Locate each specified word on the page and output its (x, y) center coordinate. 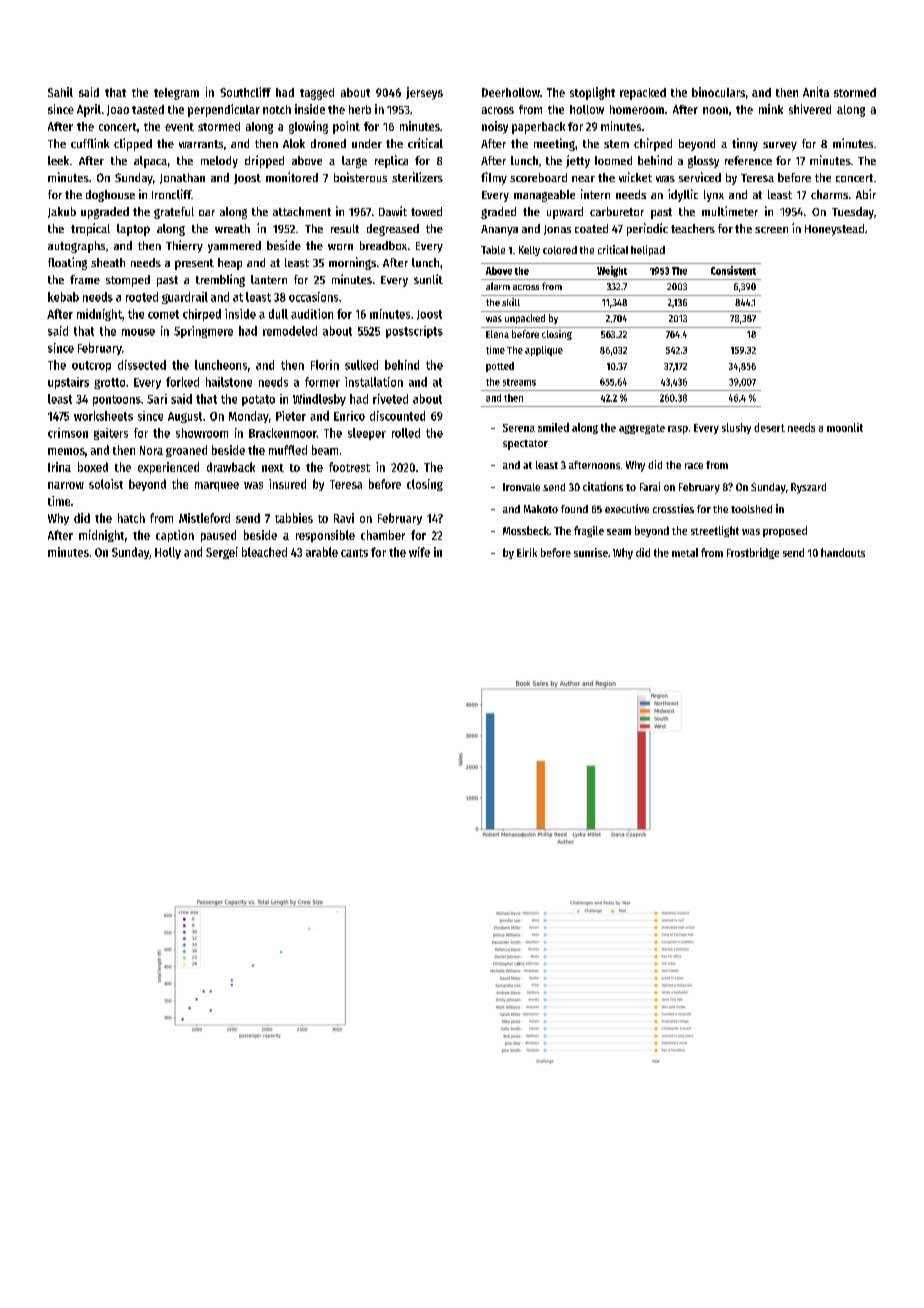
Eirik (527, 552)
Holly (168, 553)
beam (325, 450)
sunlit (428, 279)
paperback (538, 128)
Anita (816, 92)
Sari (157, 399)
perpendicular (224, 110)
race (694, 466)
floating (67, 263)
